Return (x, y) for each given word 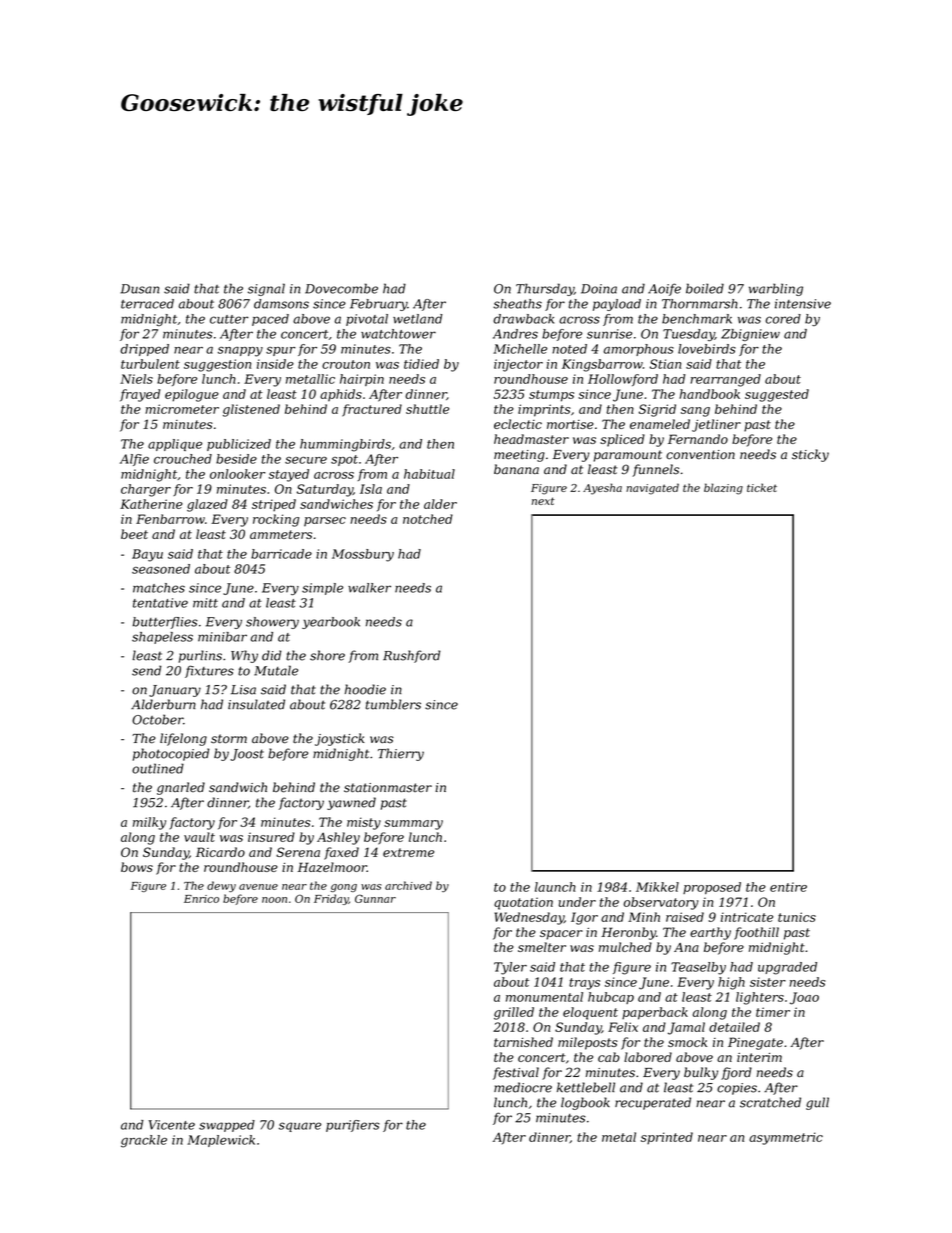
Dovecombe (341, 288)
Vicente (171, 1125)
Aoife (664, 289)
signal (266, 289)
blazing (723, 489)
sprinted (667, 1138)
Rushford (411, 656)
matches (159, 588)
